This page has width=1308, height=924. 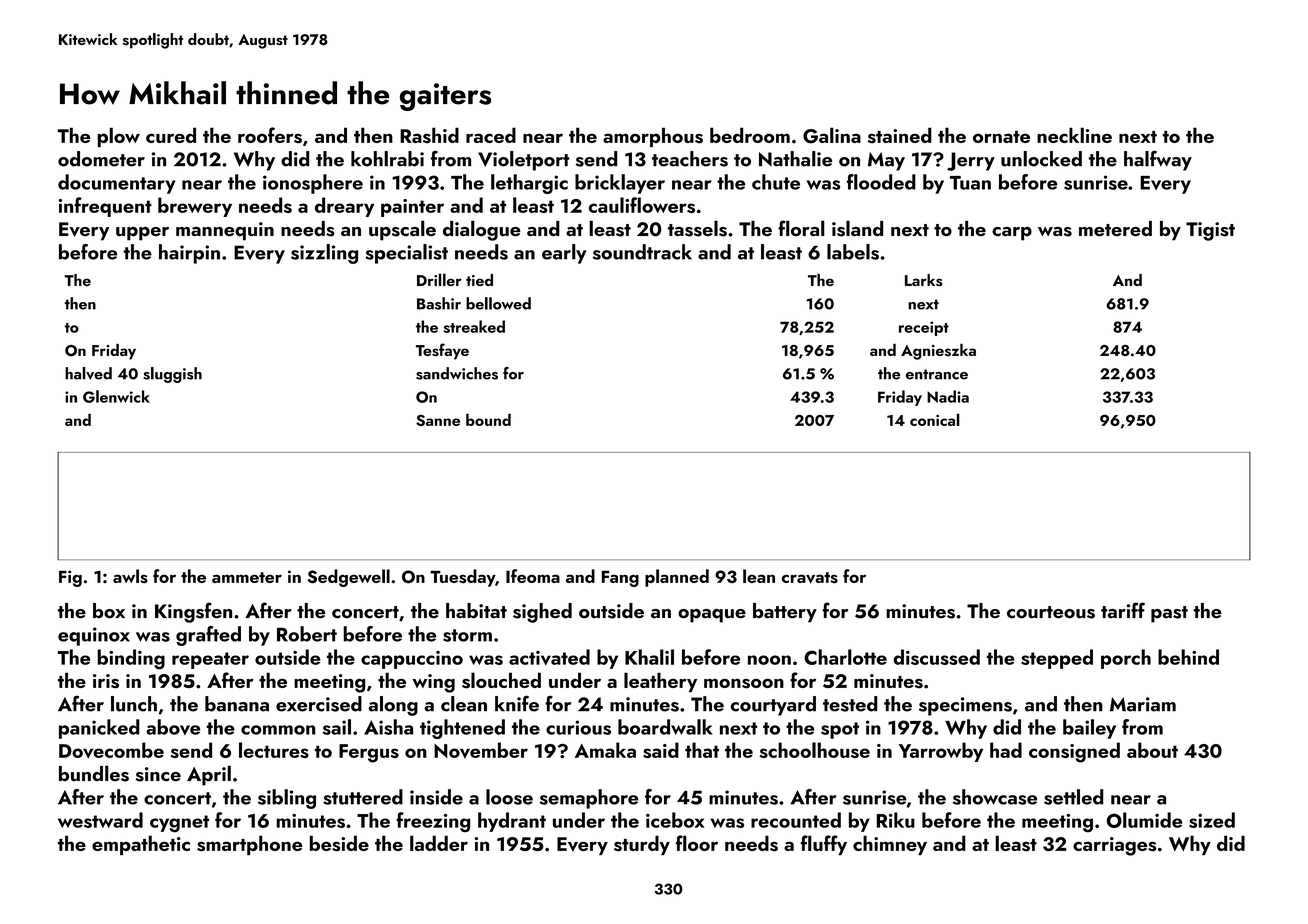 What do you see at coordinates (1114, 846) in the page?
I see `carriages` at bounding box center [1114, 846].
